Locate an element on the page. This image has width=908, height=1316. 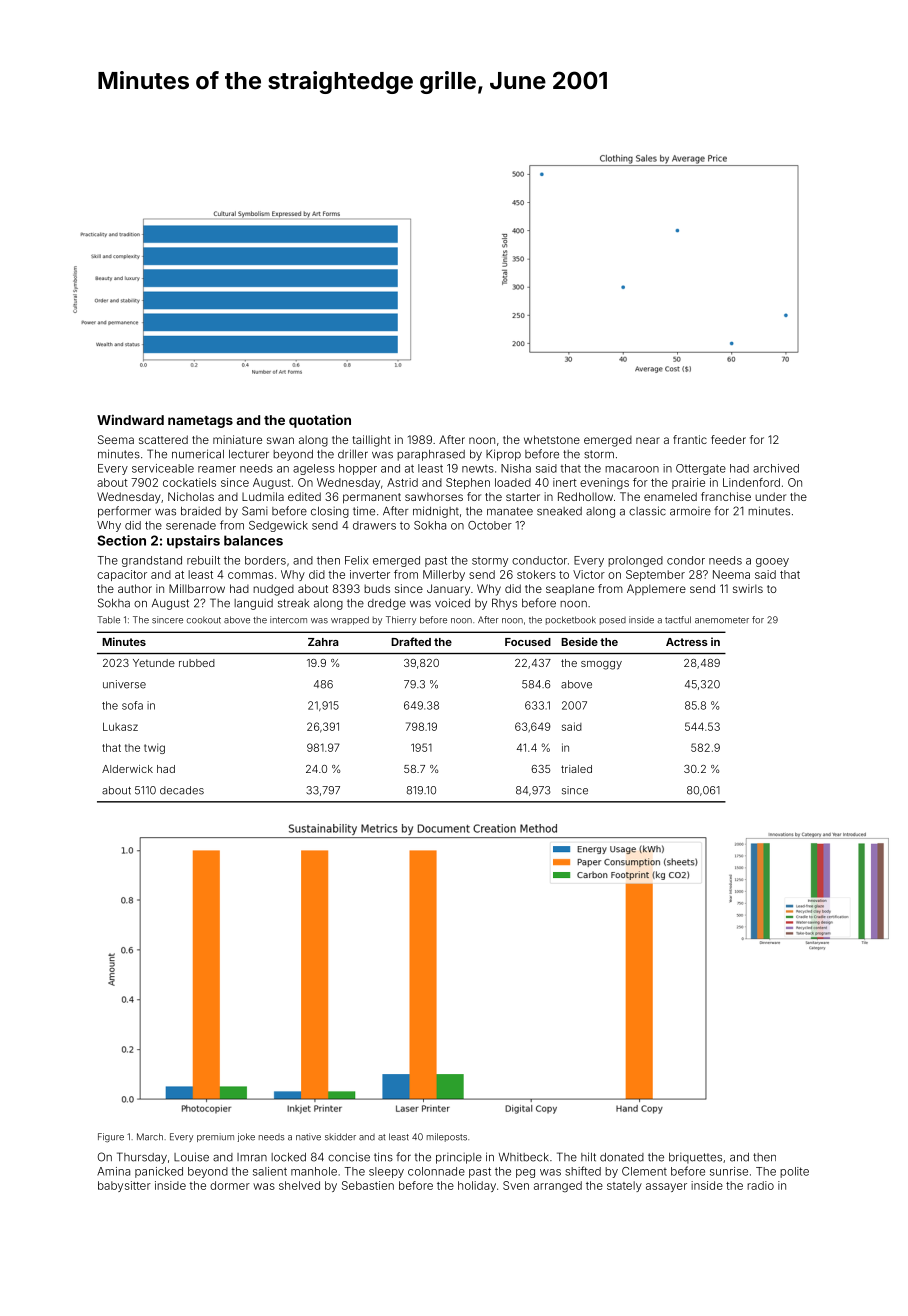
Sven is located at coordinates (516, 1185).
